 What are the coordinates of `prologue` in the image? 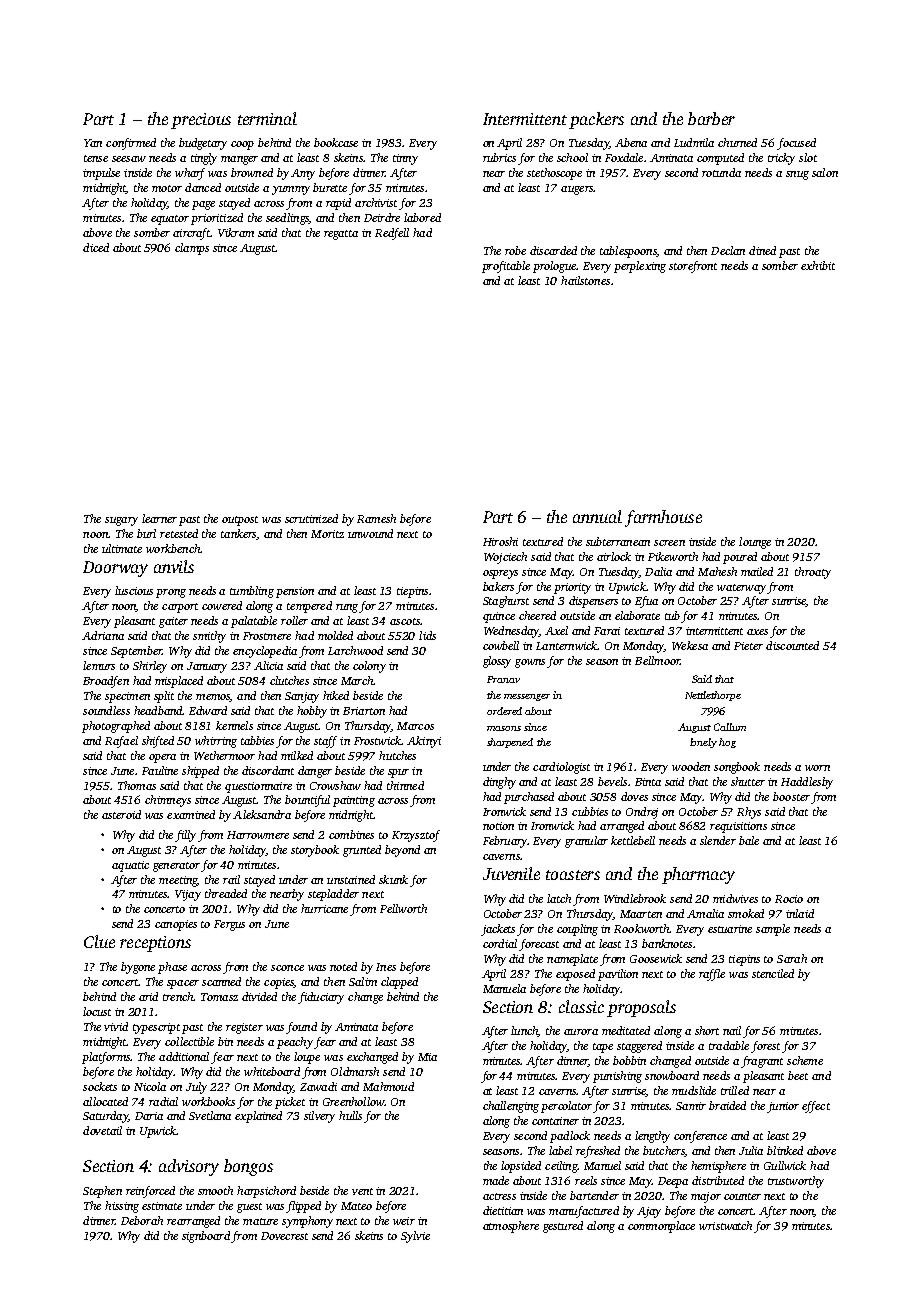 It's located at (554, 267).
